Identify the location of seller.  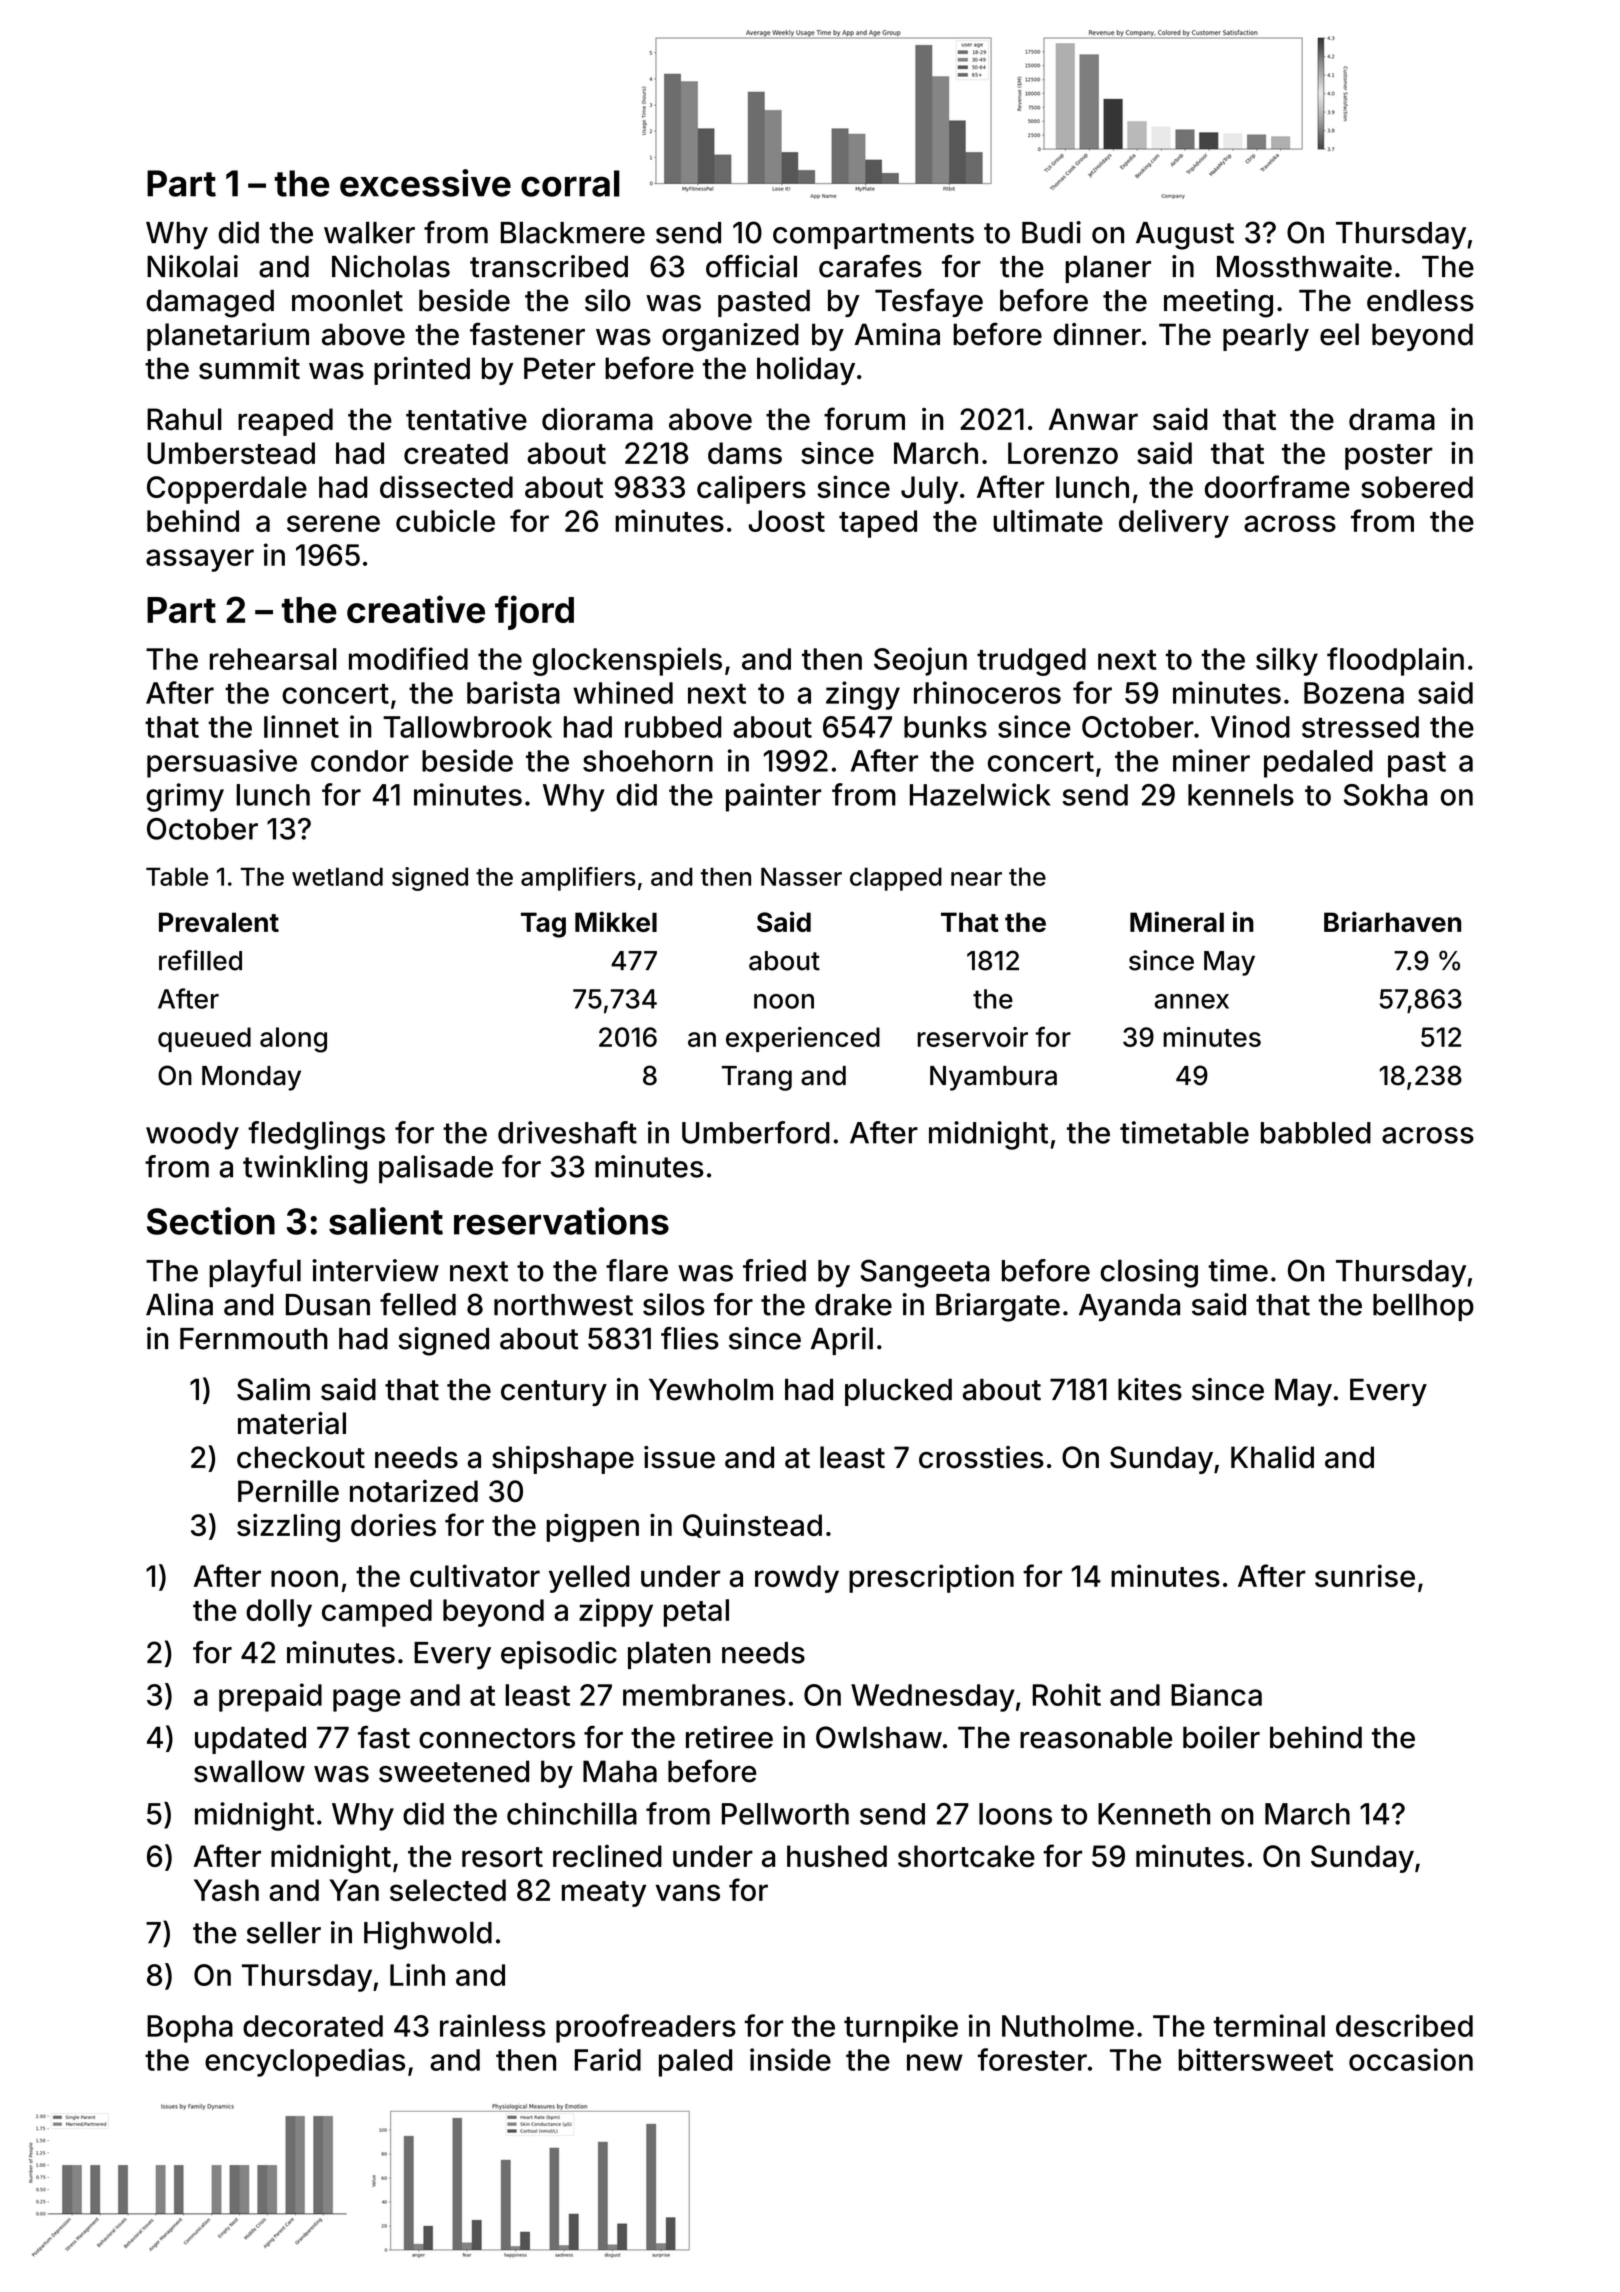
(284, 1932).
